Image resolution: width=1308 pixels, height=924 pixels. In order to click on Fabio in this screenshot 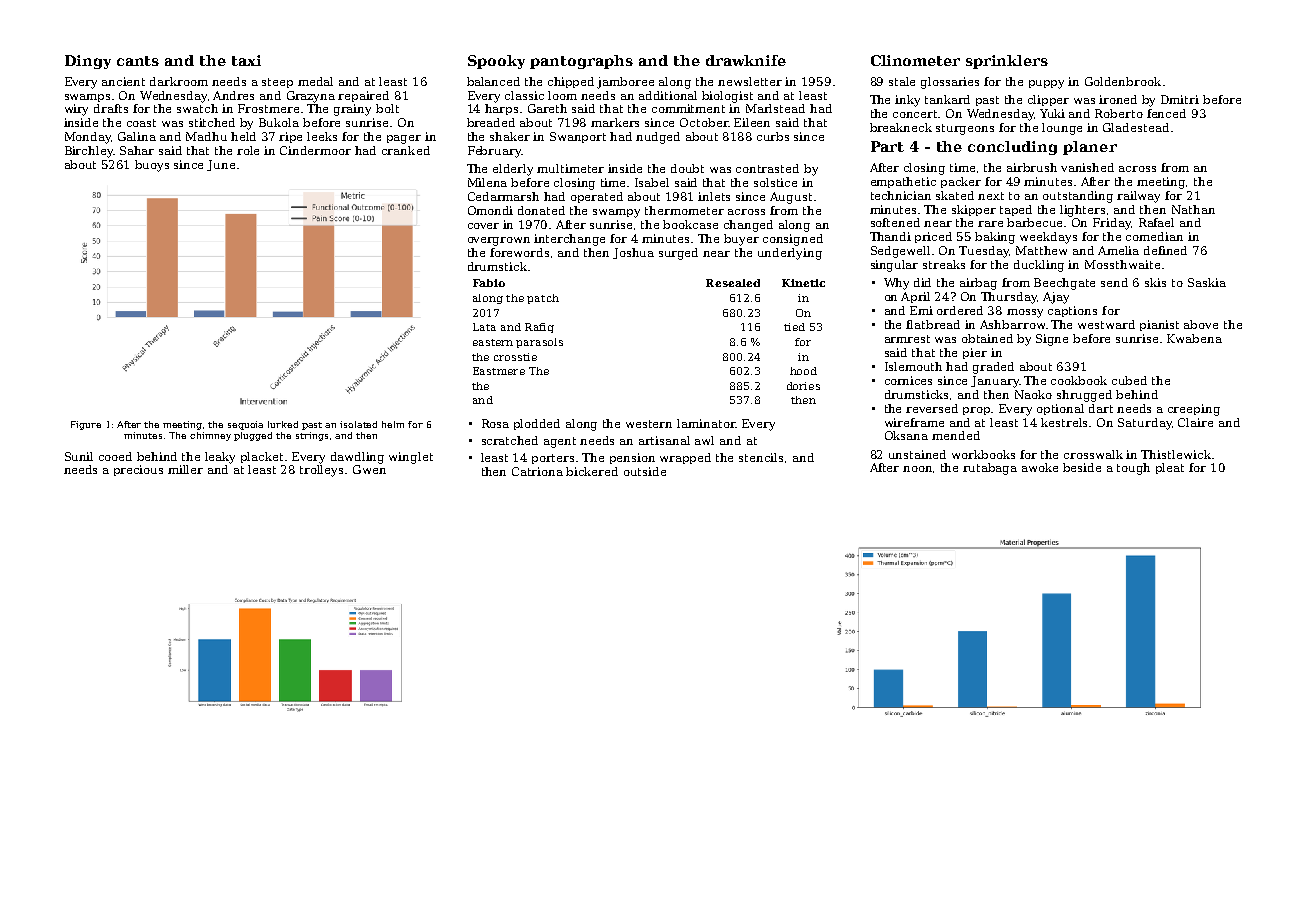, I will do `click(489, 283)`.
